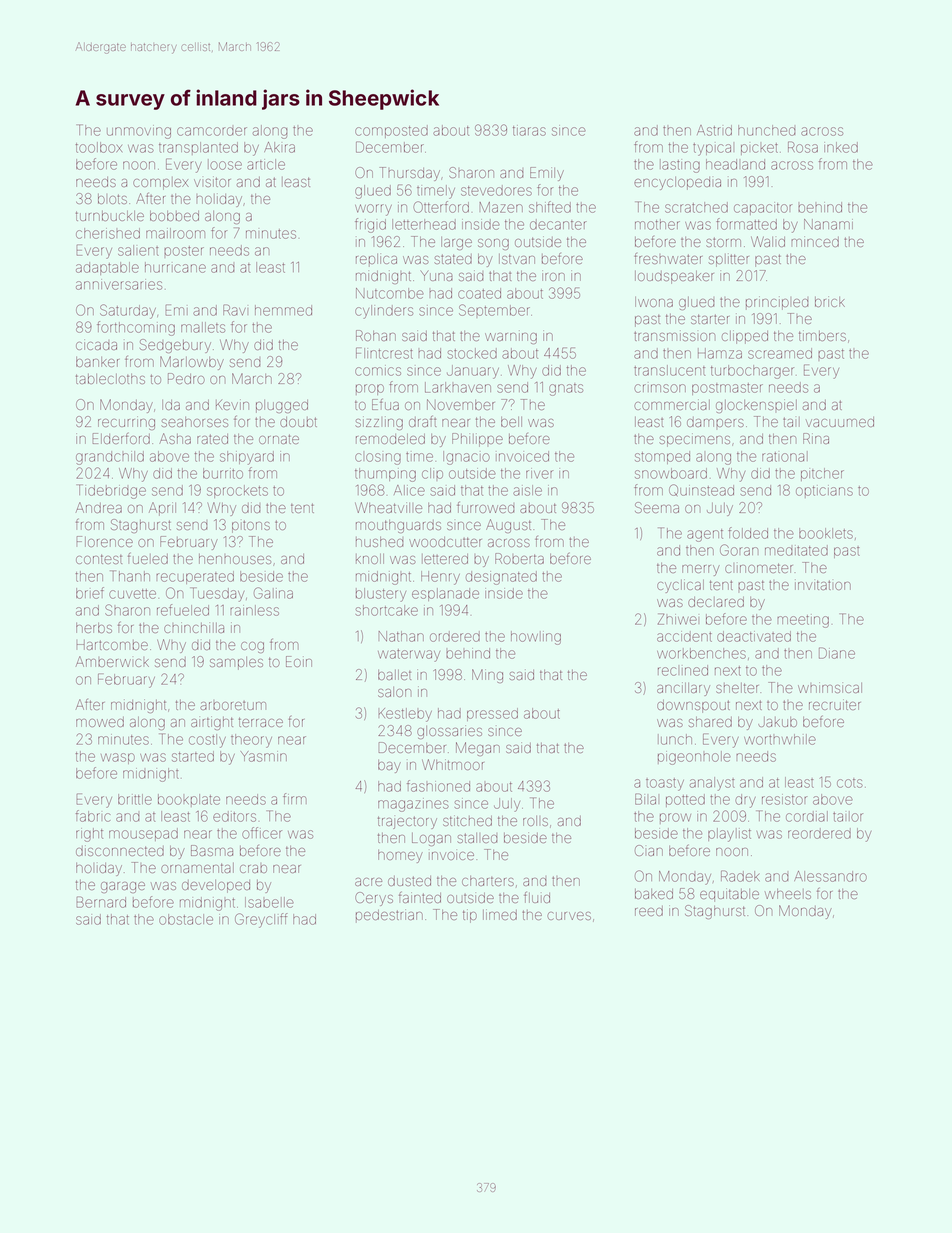 This screenshot has width=952, height=1233. I want to click on Bernard, so click(101, 902).
